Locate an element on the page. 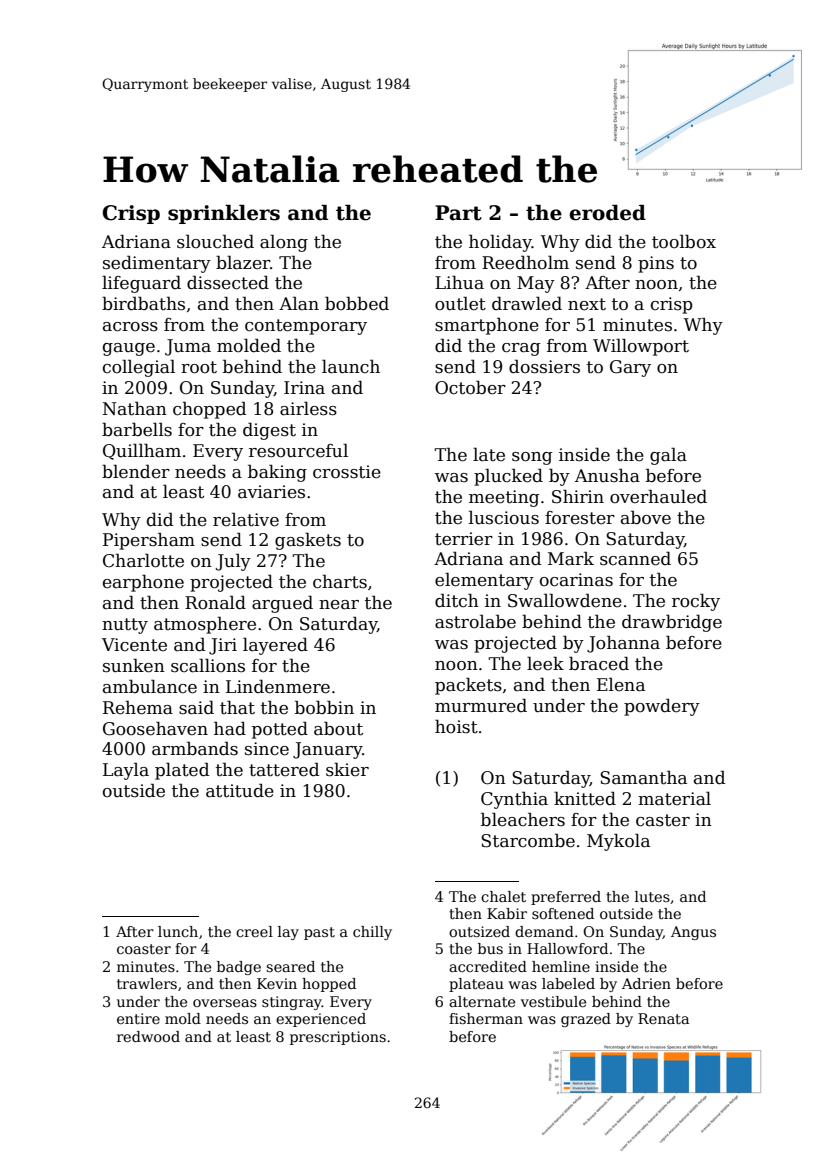 The image size is (828, 1175). eroded is located at coordinates (607, 213).
